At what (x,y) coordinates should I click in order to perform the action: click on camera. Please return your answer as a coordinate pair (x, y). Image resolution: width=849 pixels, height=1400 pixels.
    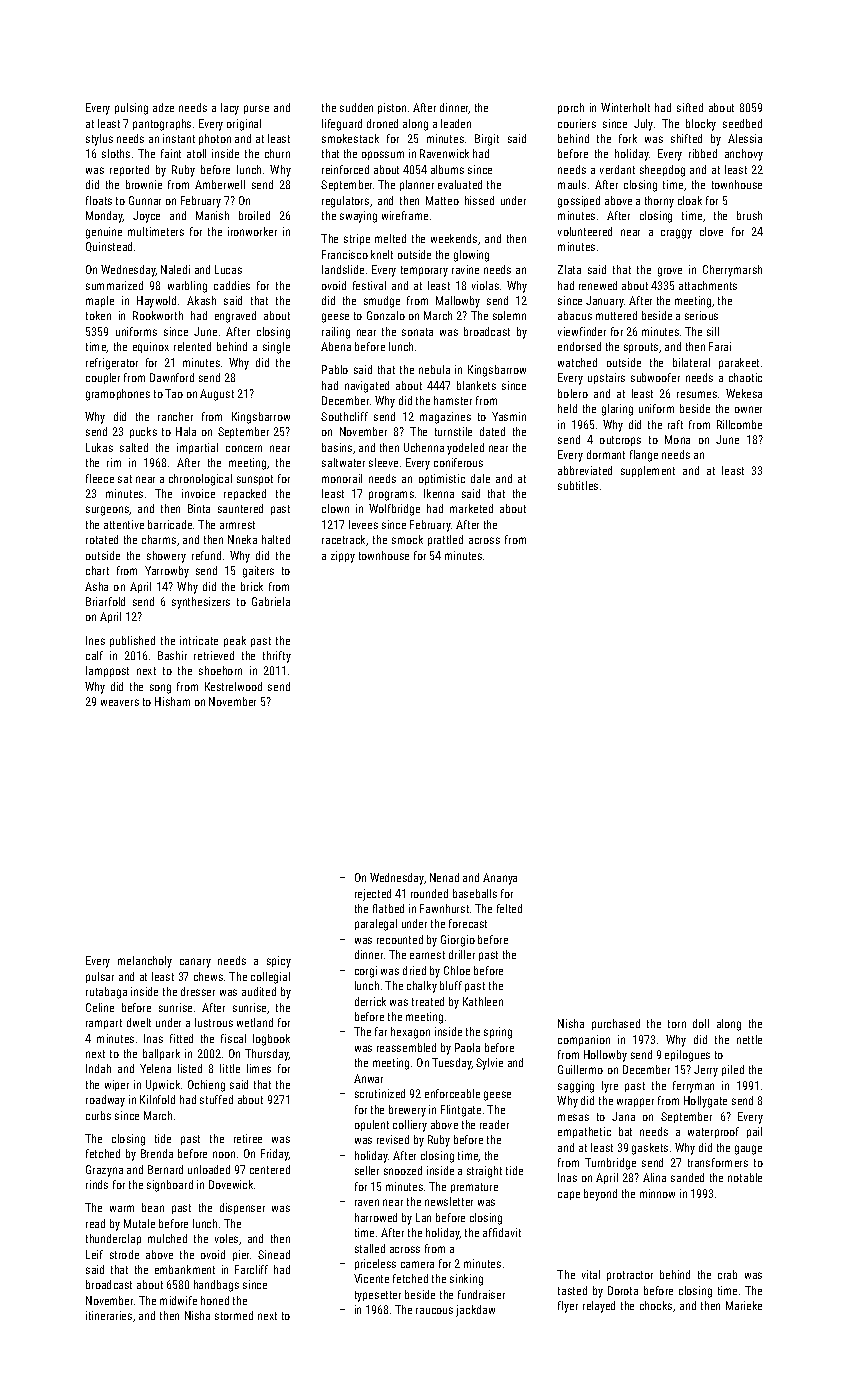
    Looking at the image, I should click on (417, 1264).
